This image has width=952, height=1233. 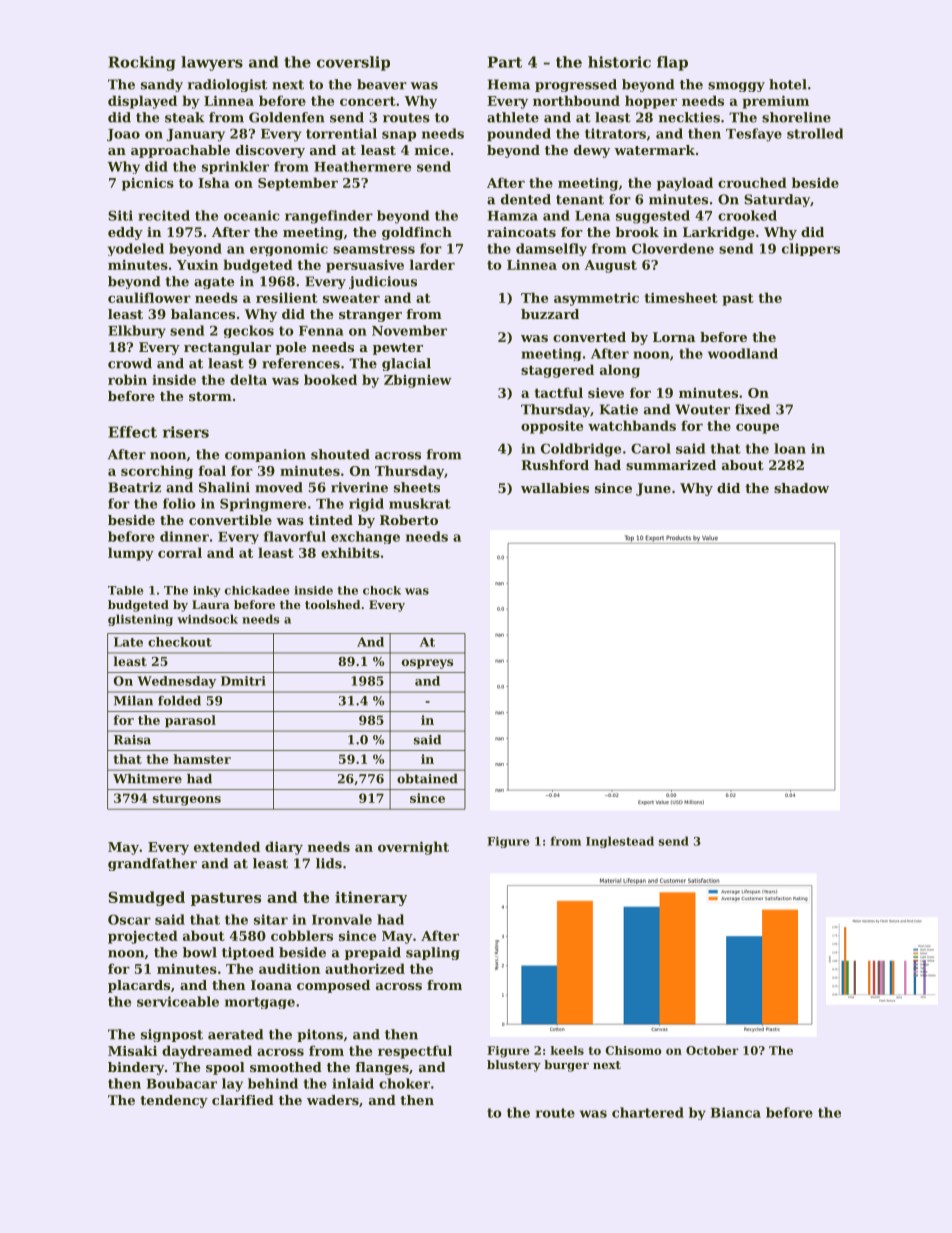 What do you see at coordinates (174, 1101) in the image?
I see `tendency` at bounding box center [174, 1101].
